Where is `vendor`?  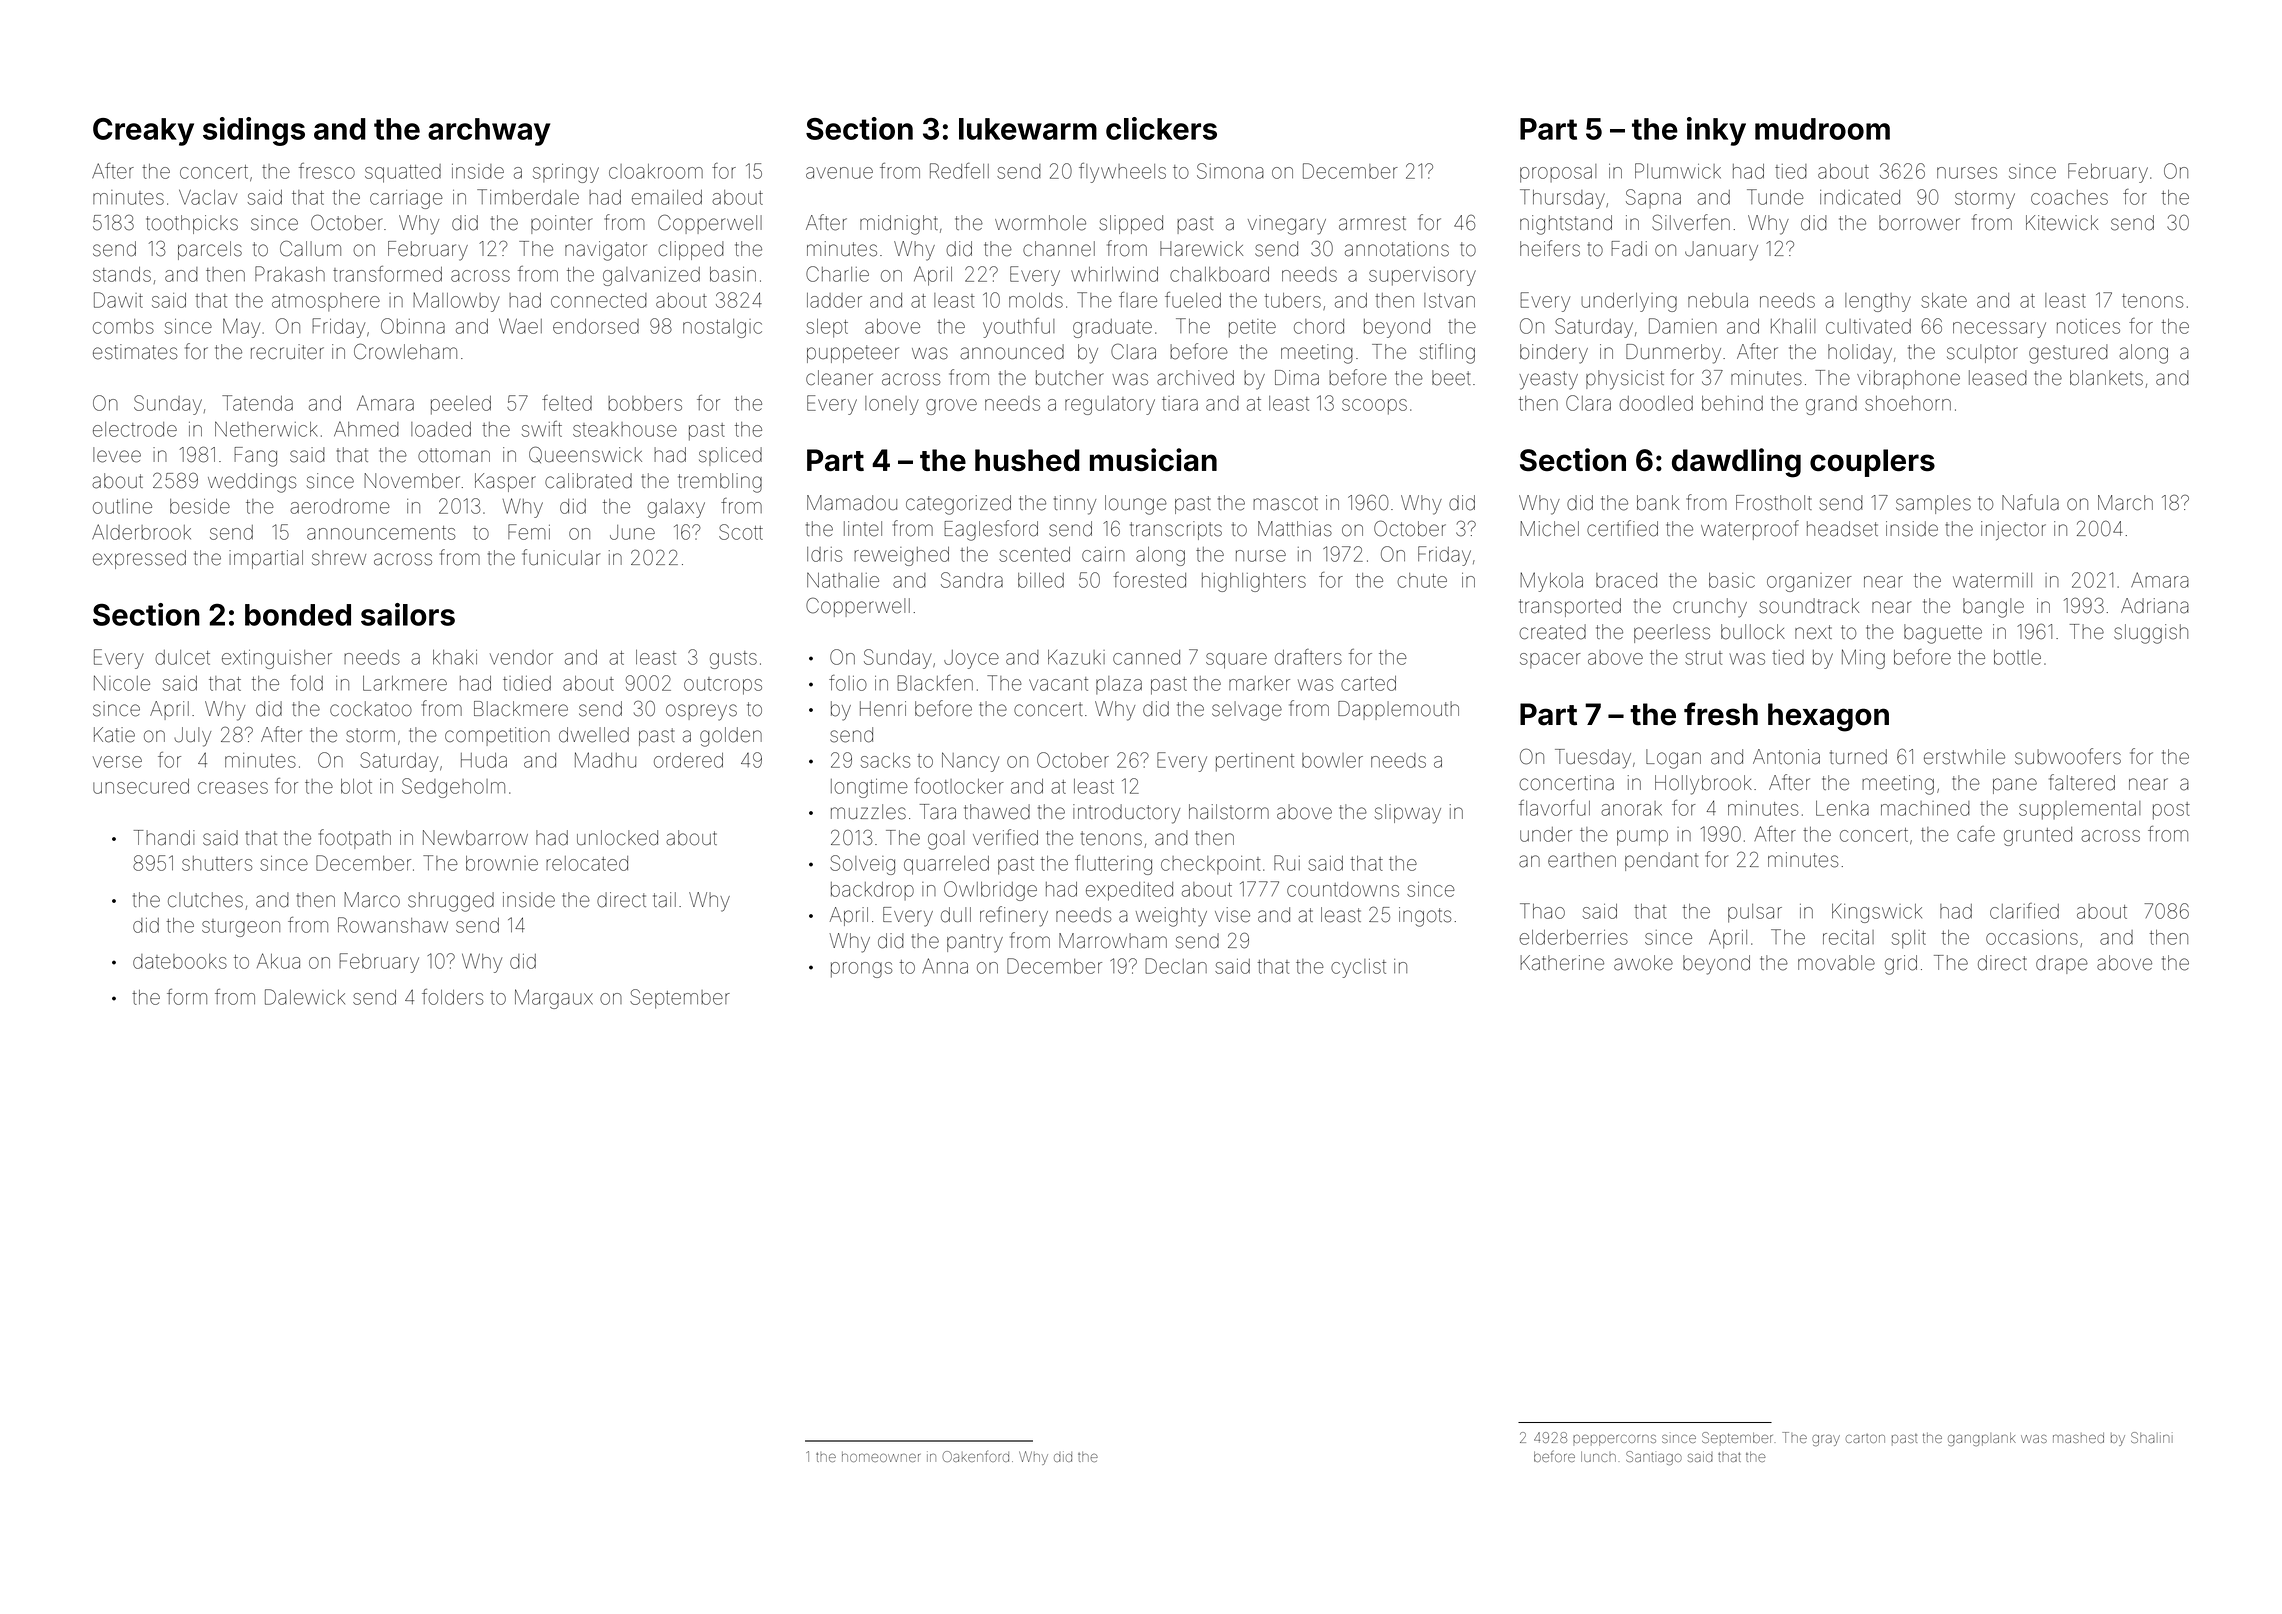
vendor is located at coordinates (521, 657).
